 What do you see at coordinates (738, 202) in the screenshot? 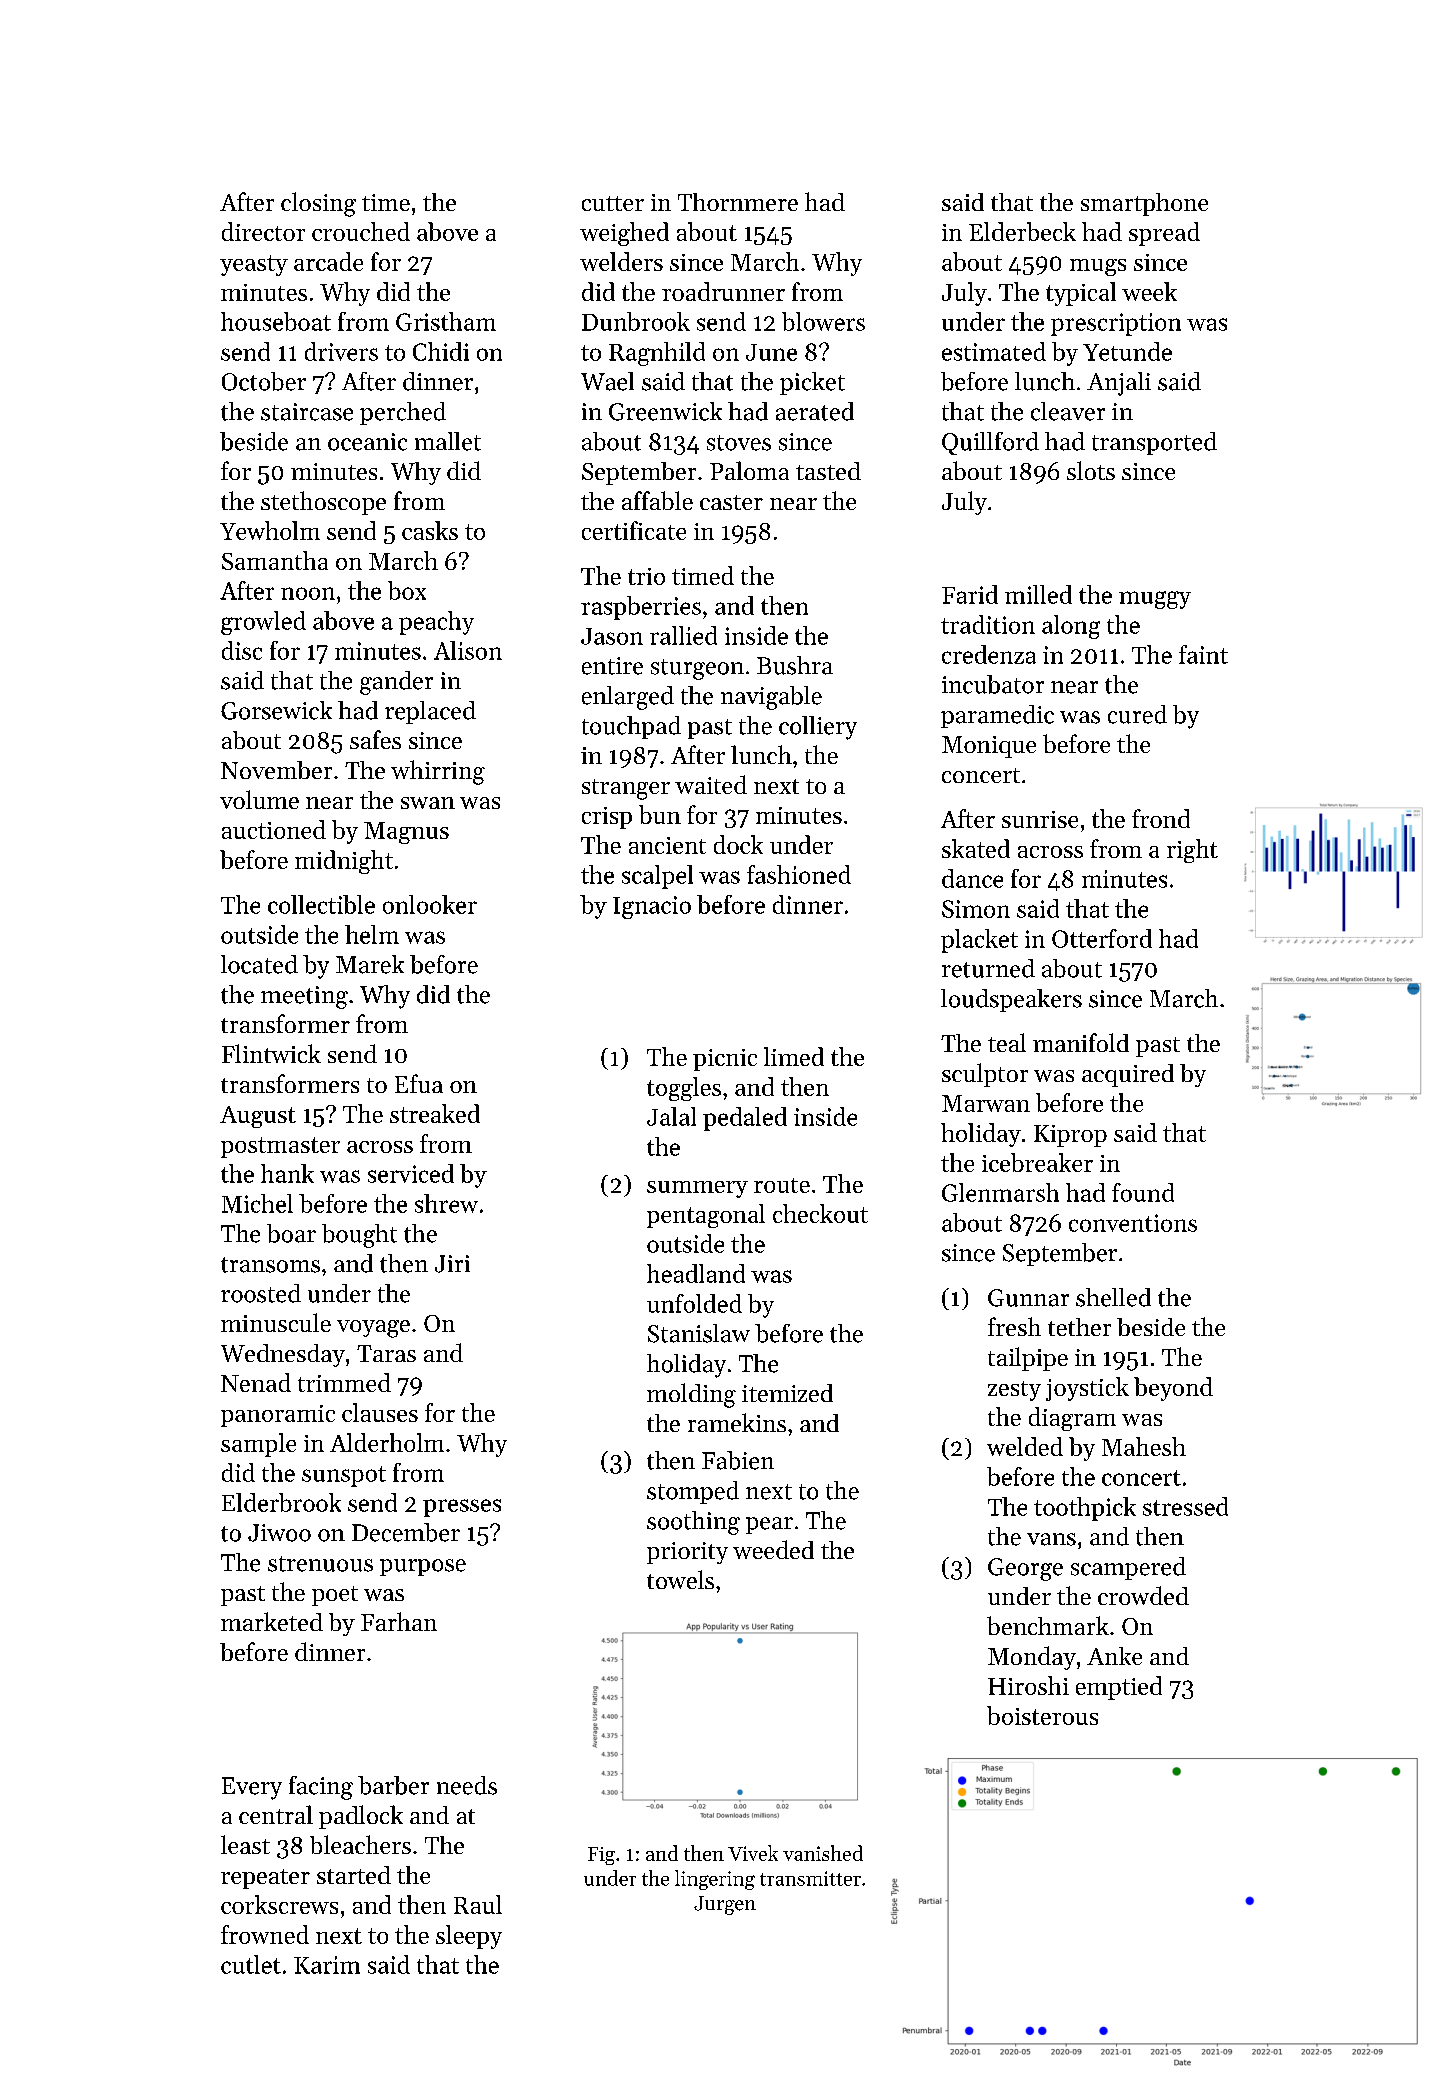
I see `Thornmere` at bounding box center [738, 202].
